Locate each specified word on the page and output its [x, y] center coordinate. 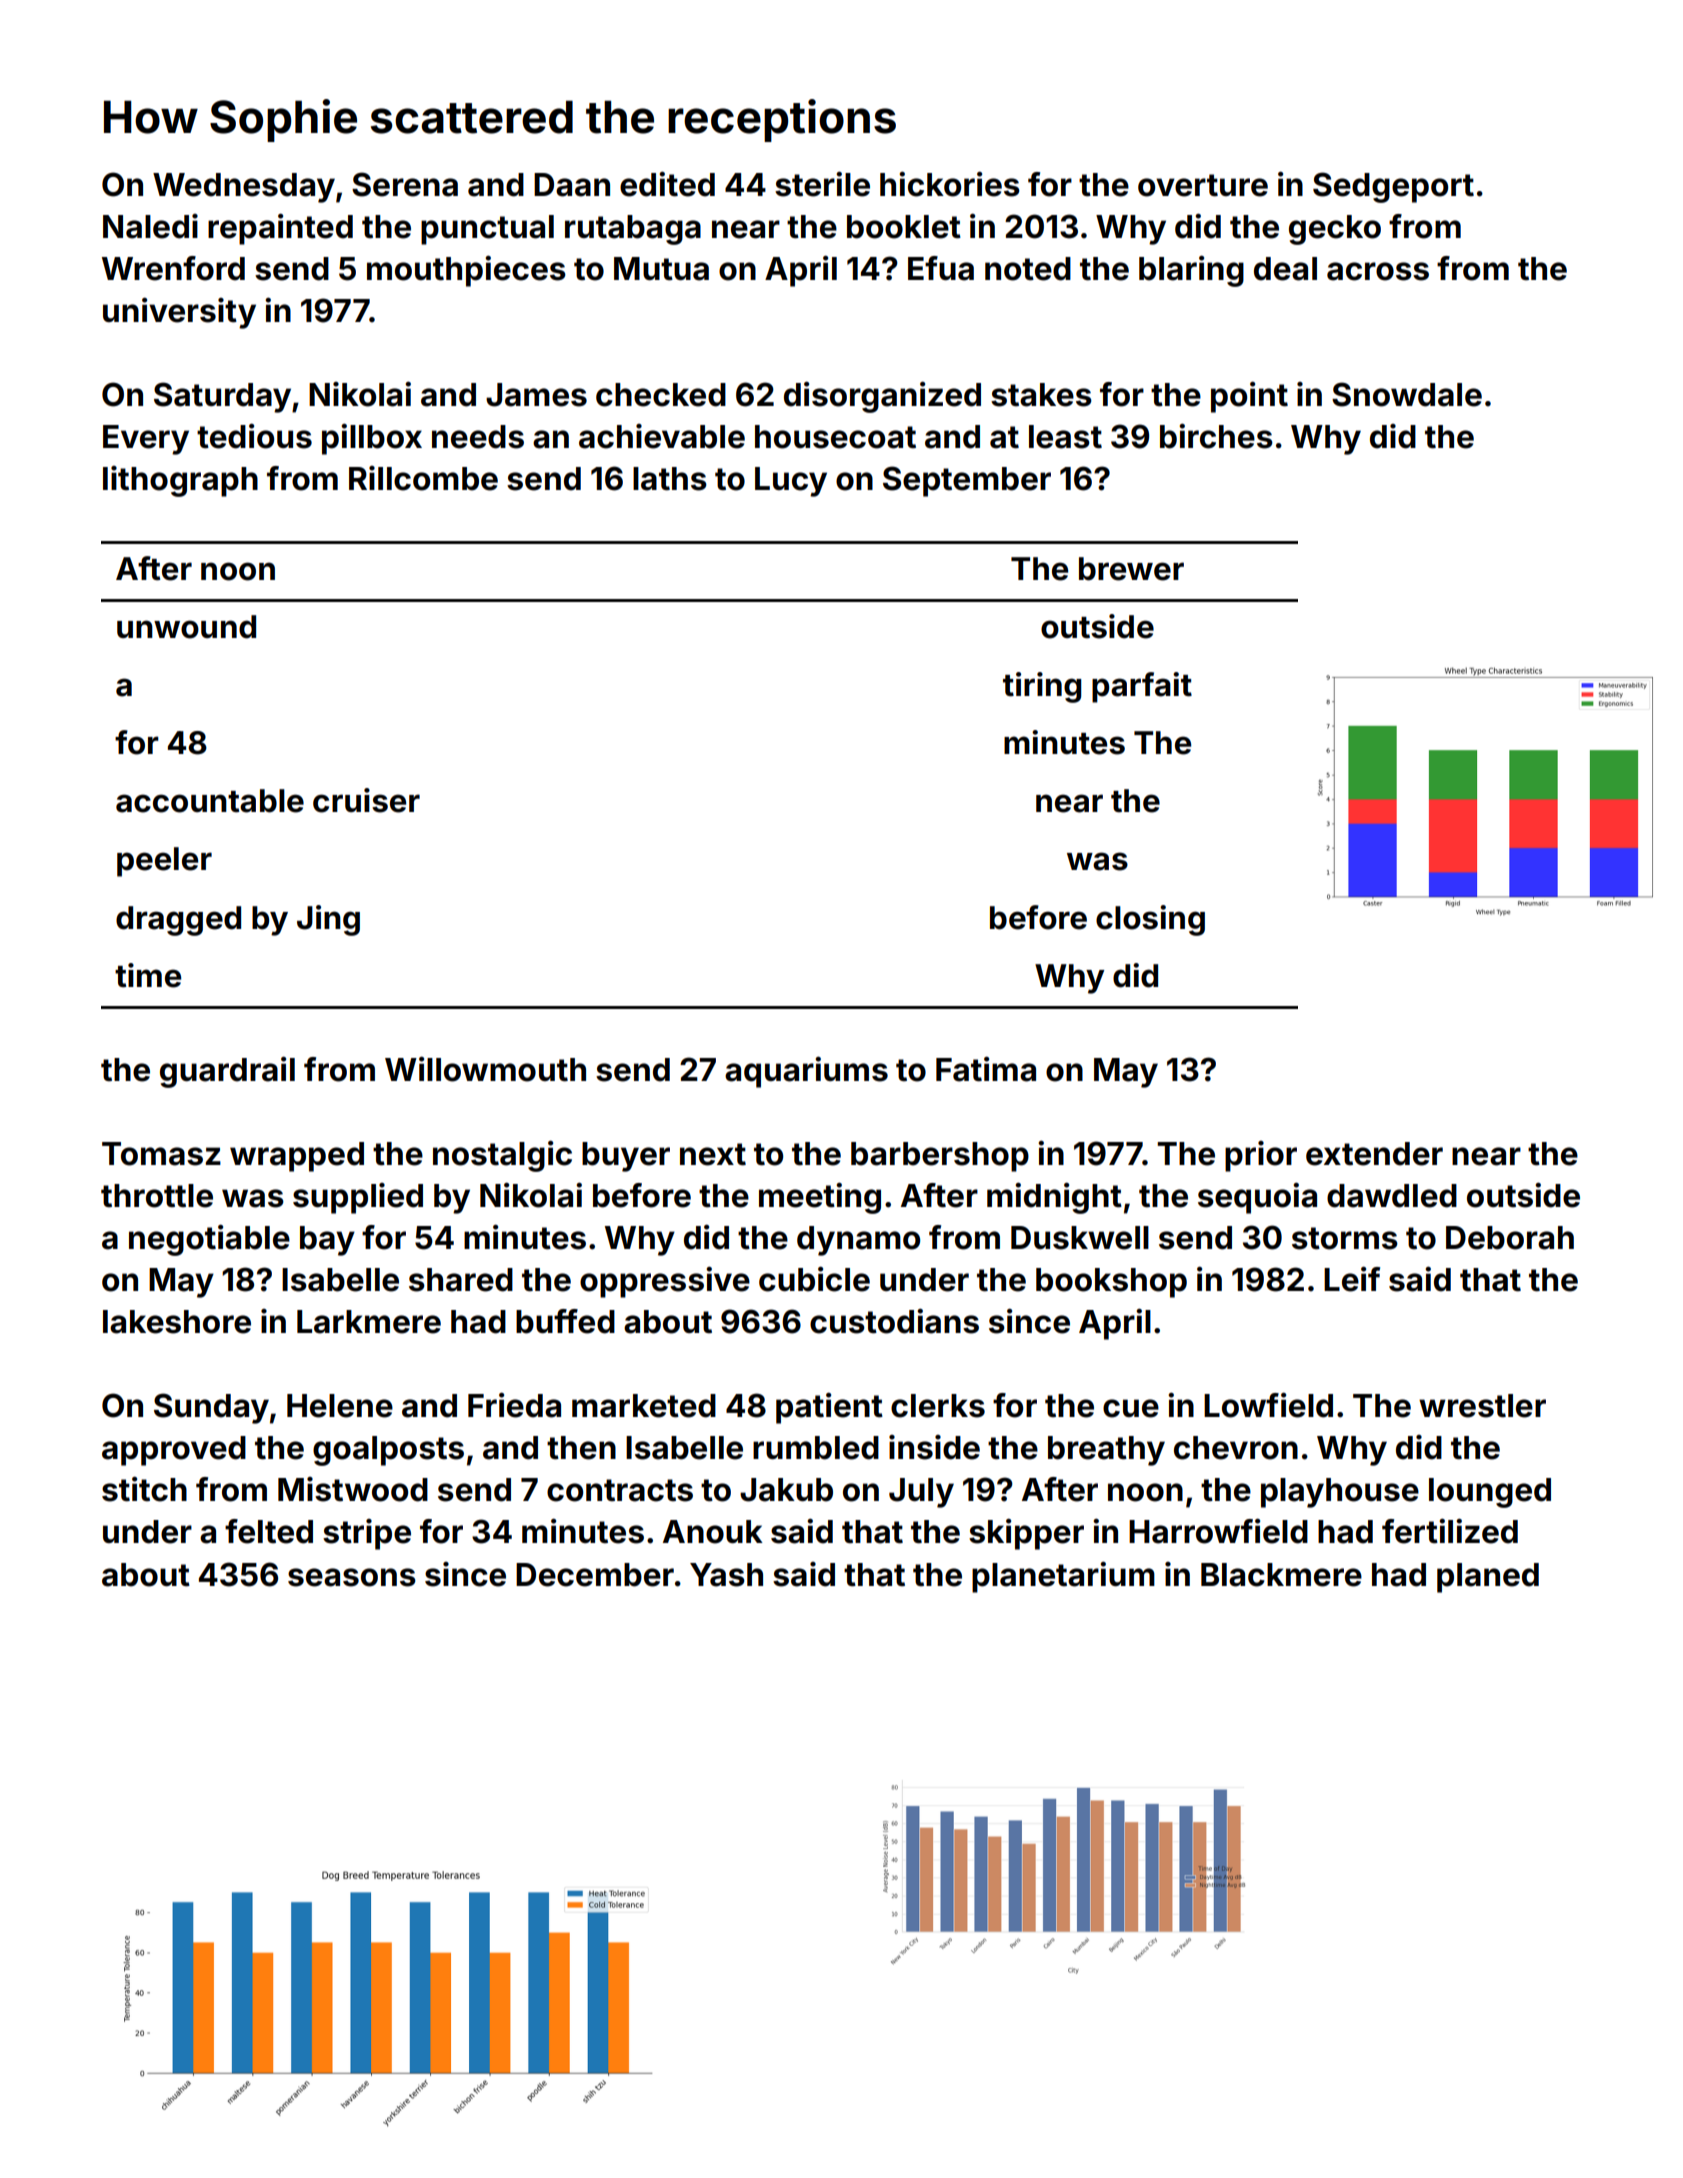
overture [1203, 185]
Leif [1352, 1279]
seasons [352, 1577]
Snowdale [1407, 394]
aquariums [806, 1072]
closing [1150, 920]
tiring [1042, 687]
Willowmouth [485, 1069]
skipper [1026, 1534]
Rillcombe [423, 478]
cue [1131, 1408]
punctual [487, 230]
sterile [822, 184]
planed [1488, 1578]
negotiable [209, 1240]
